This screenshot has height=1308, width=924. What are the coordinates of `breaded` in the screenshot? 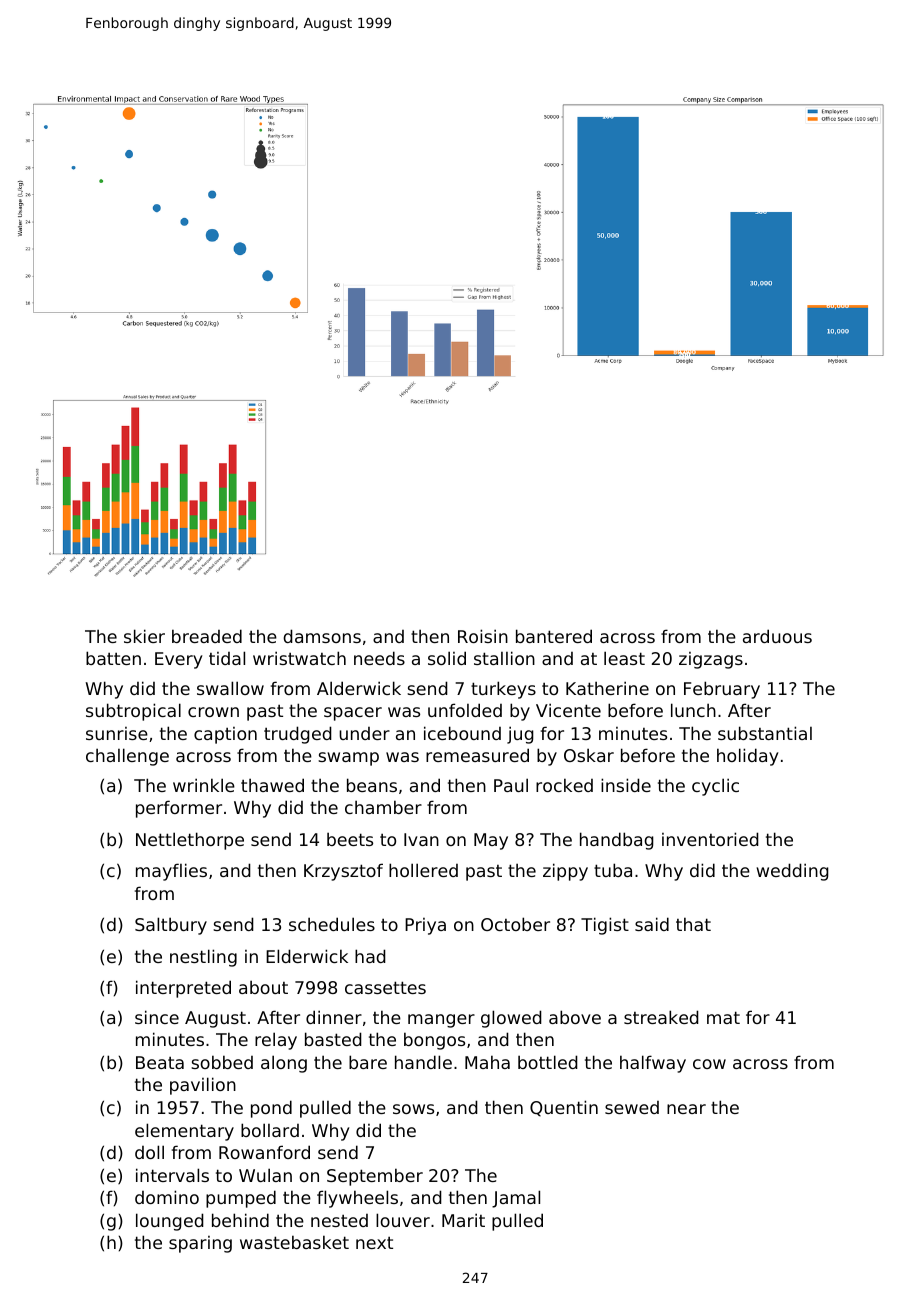 It's located at (207, 636).
